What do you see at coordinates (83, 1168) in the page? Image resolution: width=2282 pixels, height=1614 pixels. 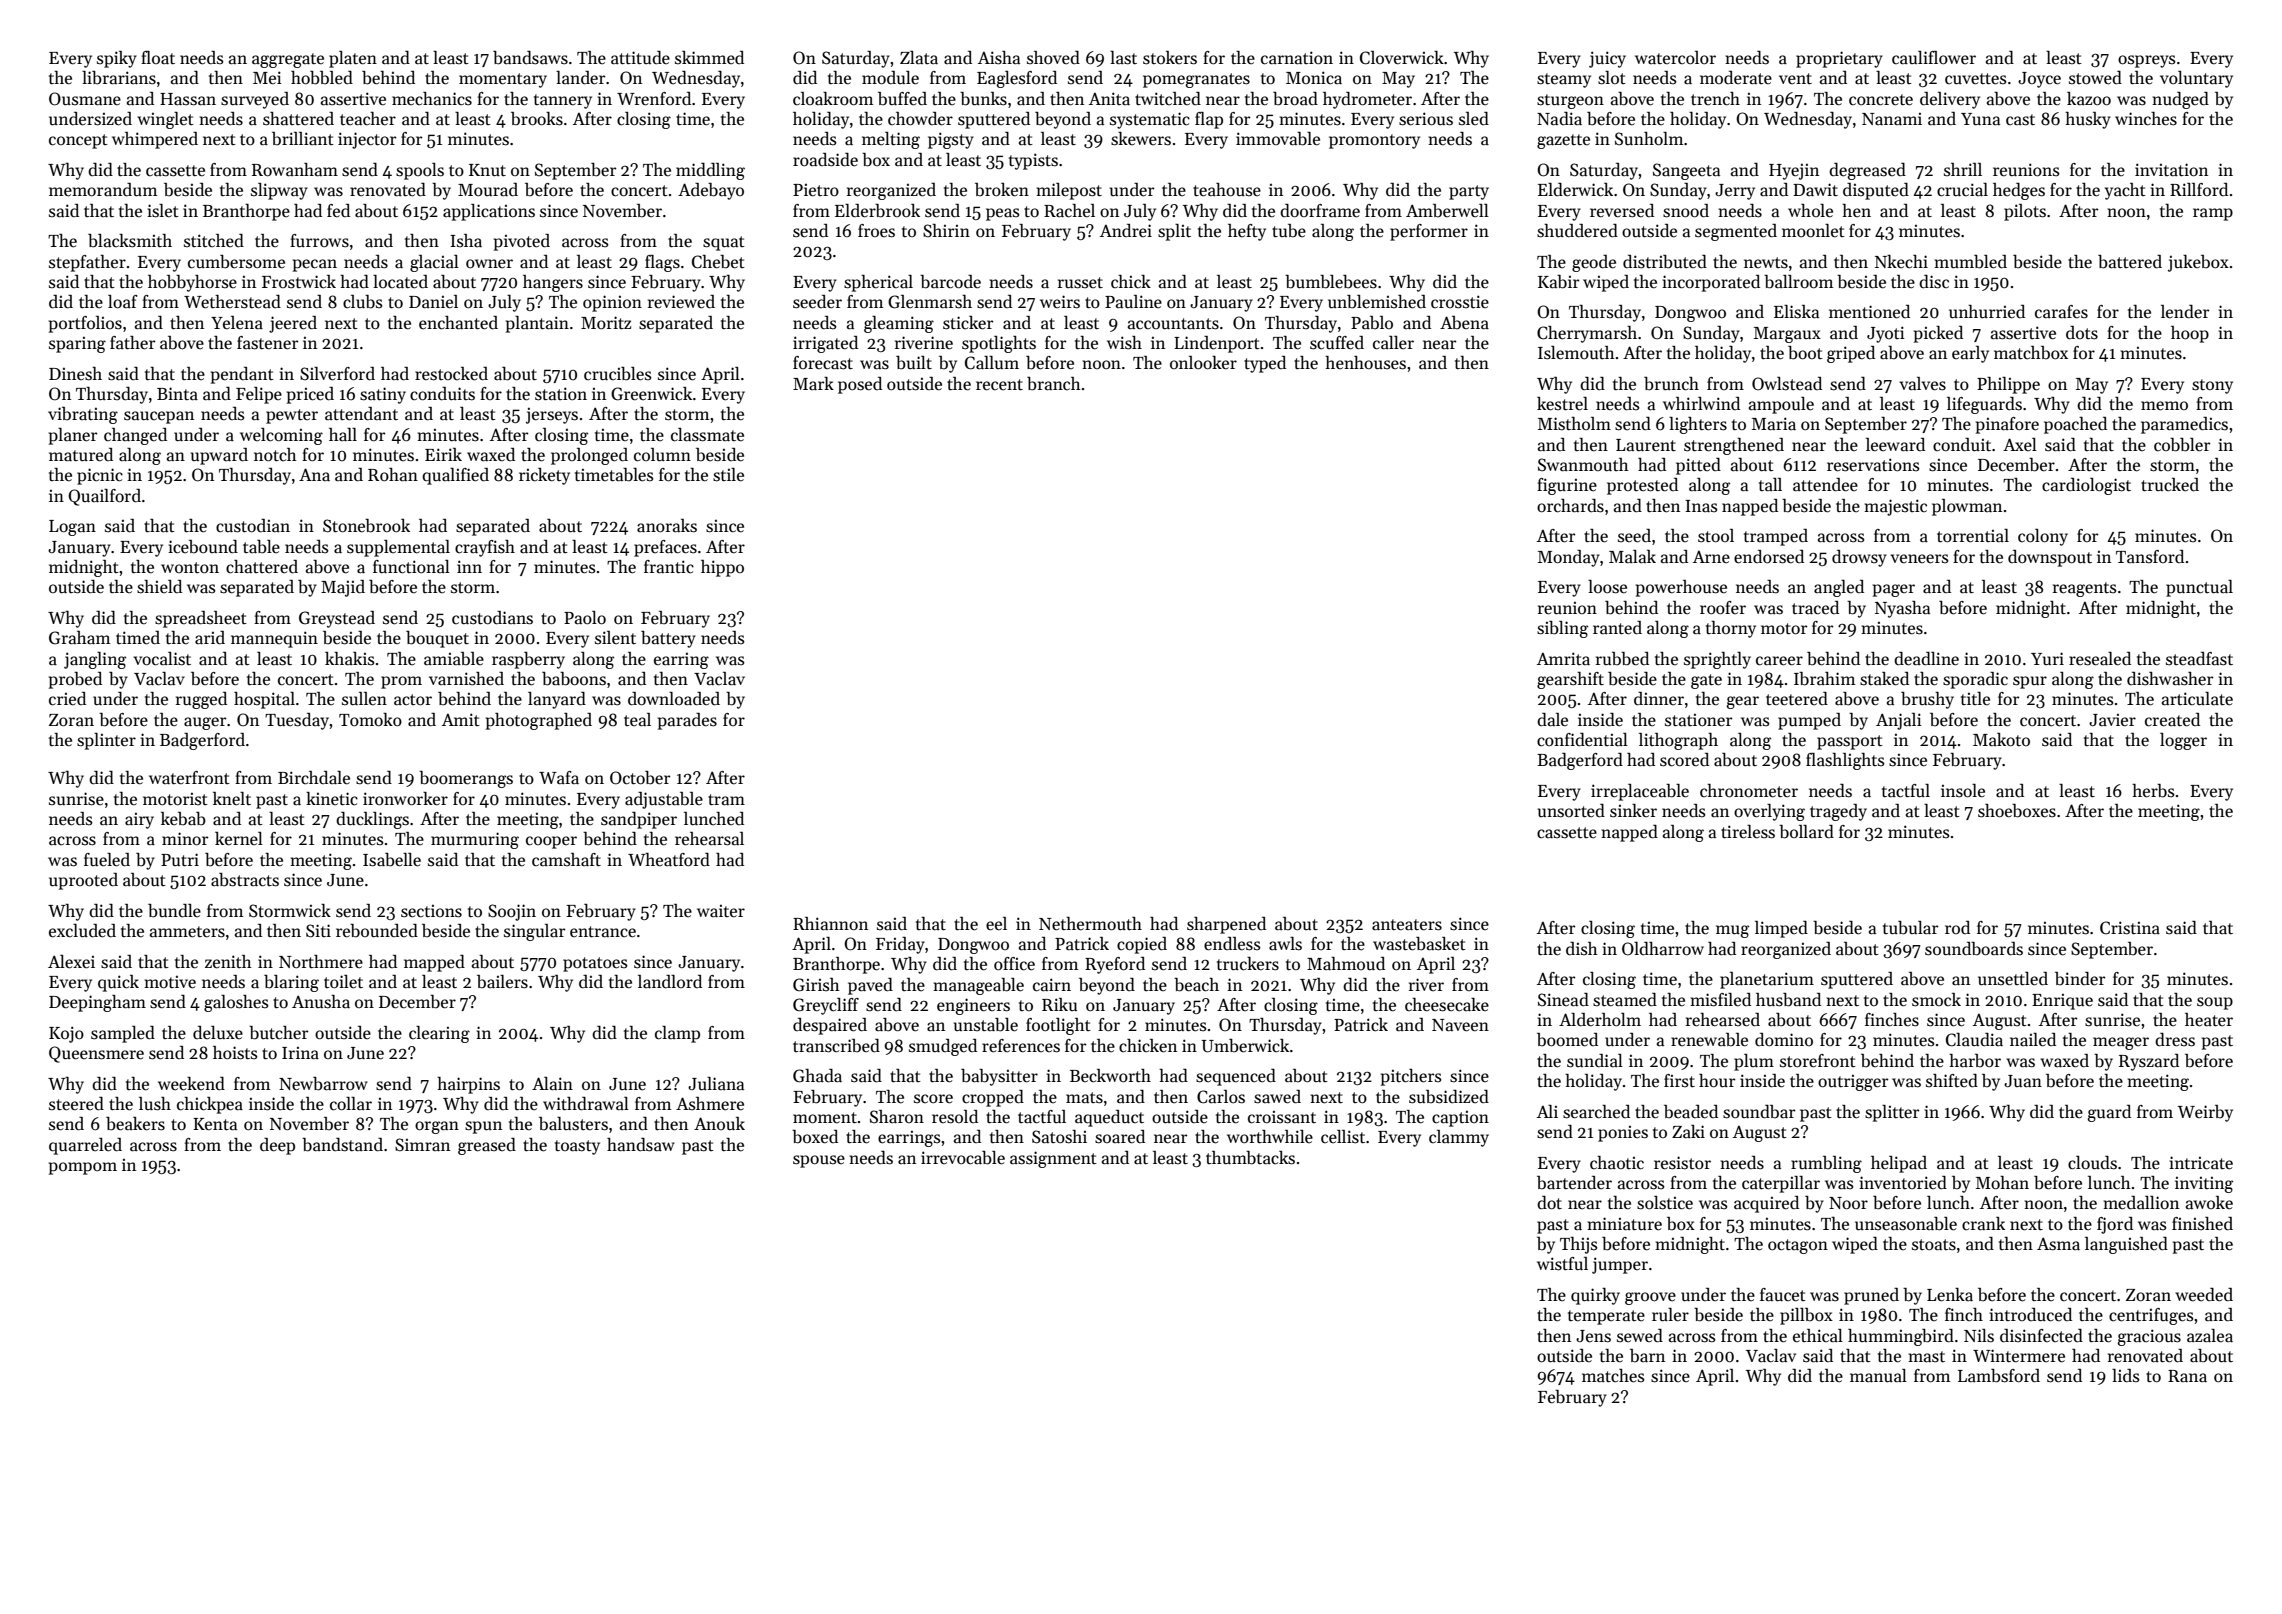 I see `pompom` at bounding box center [83, 1168].
